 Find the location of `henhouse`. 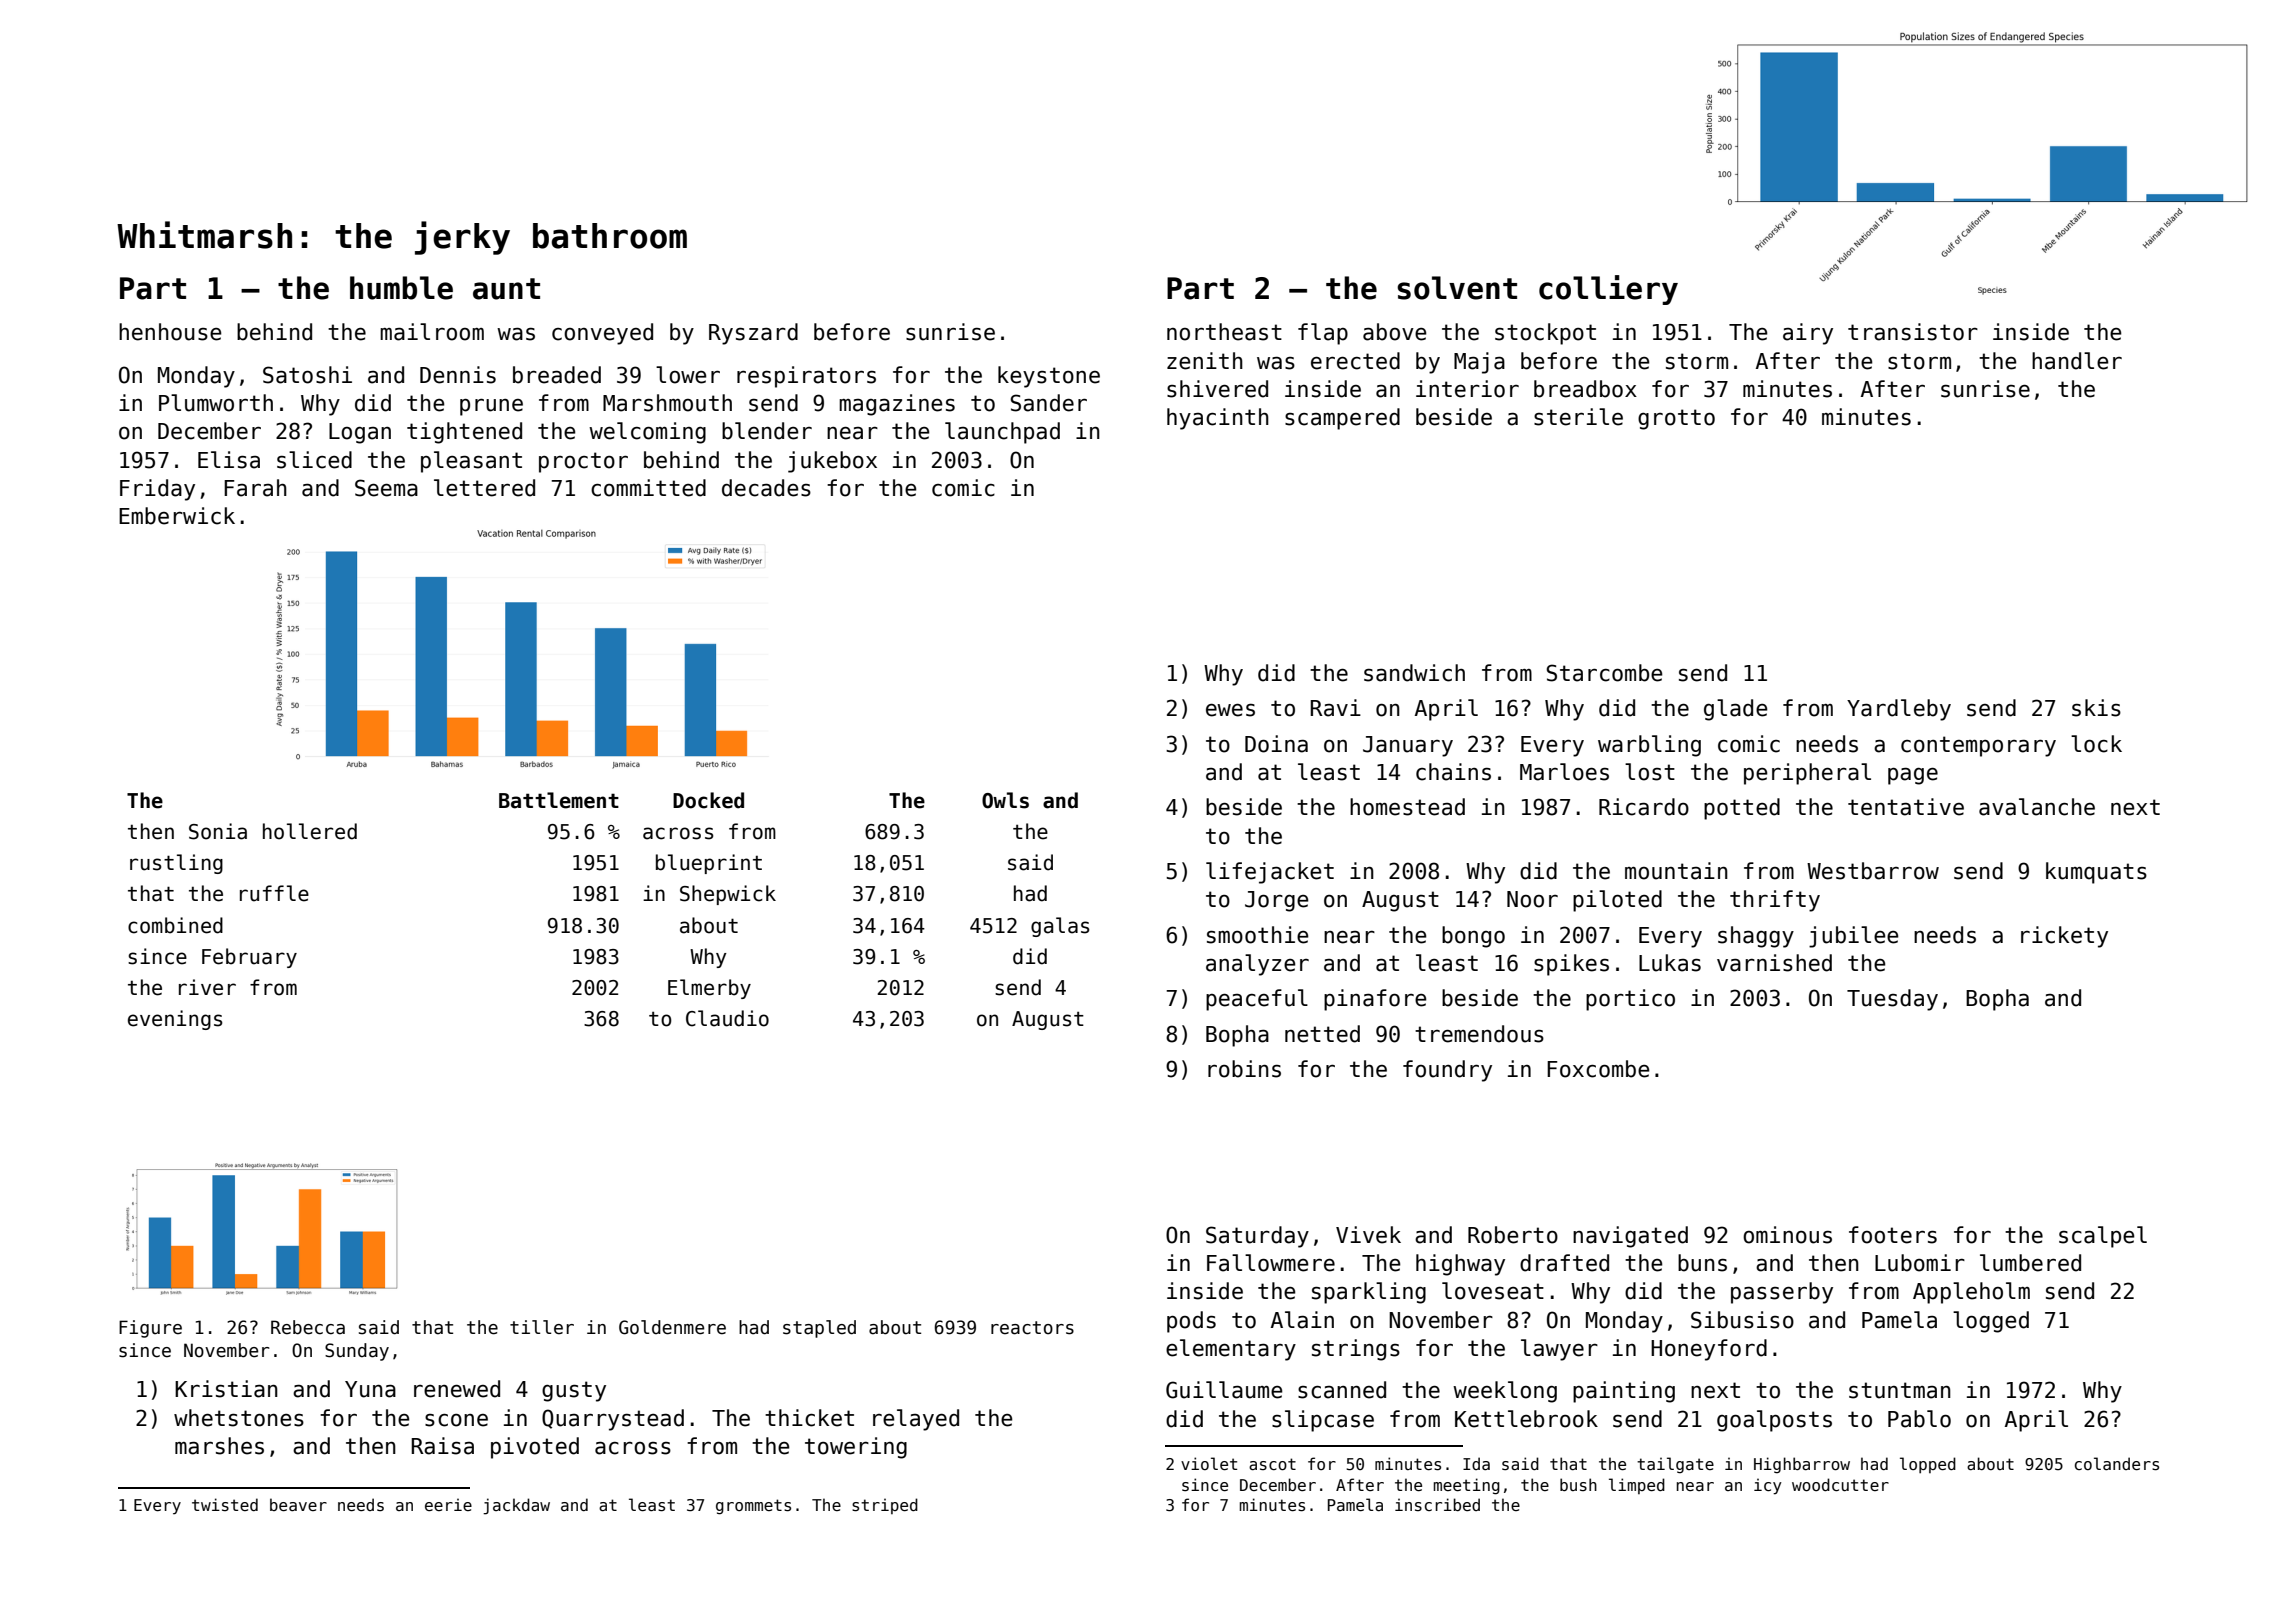

henhouse is located at coordinates (170, 332).
